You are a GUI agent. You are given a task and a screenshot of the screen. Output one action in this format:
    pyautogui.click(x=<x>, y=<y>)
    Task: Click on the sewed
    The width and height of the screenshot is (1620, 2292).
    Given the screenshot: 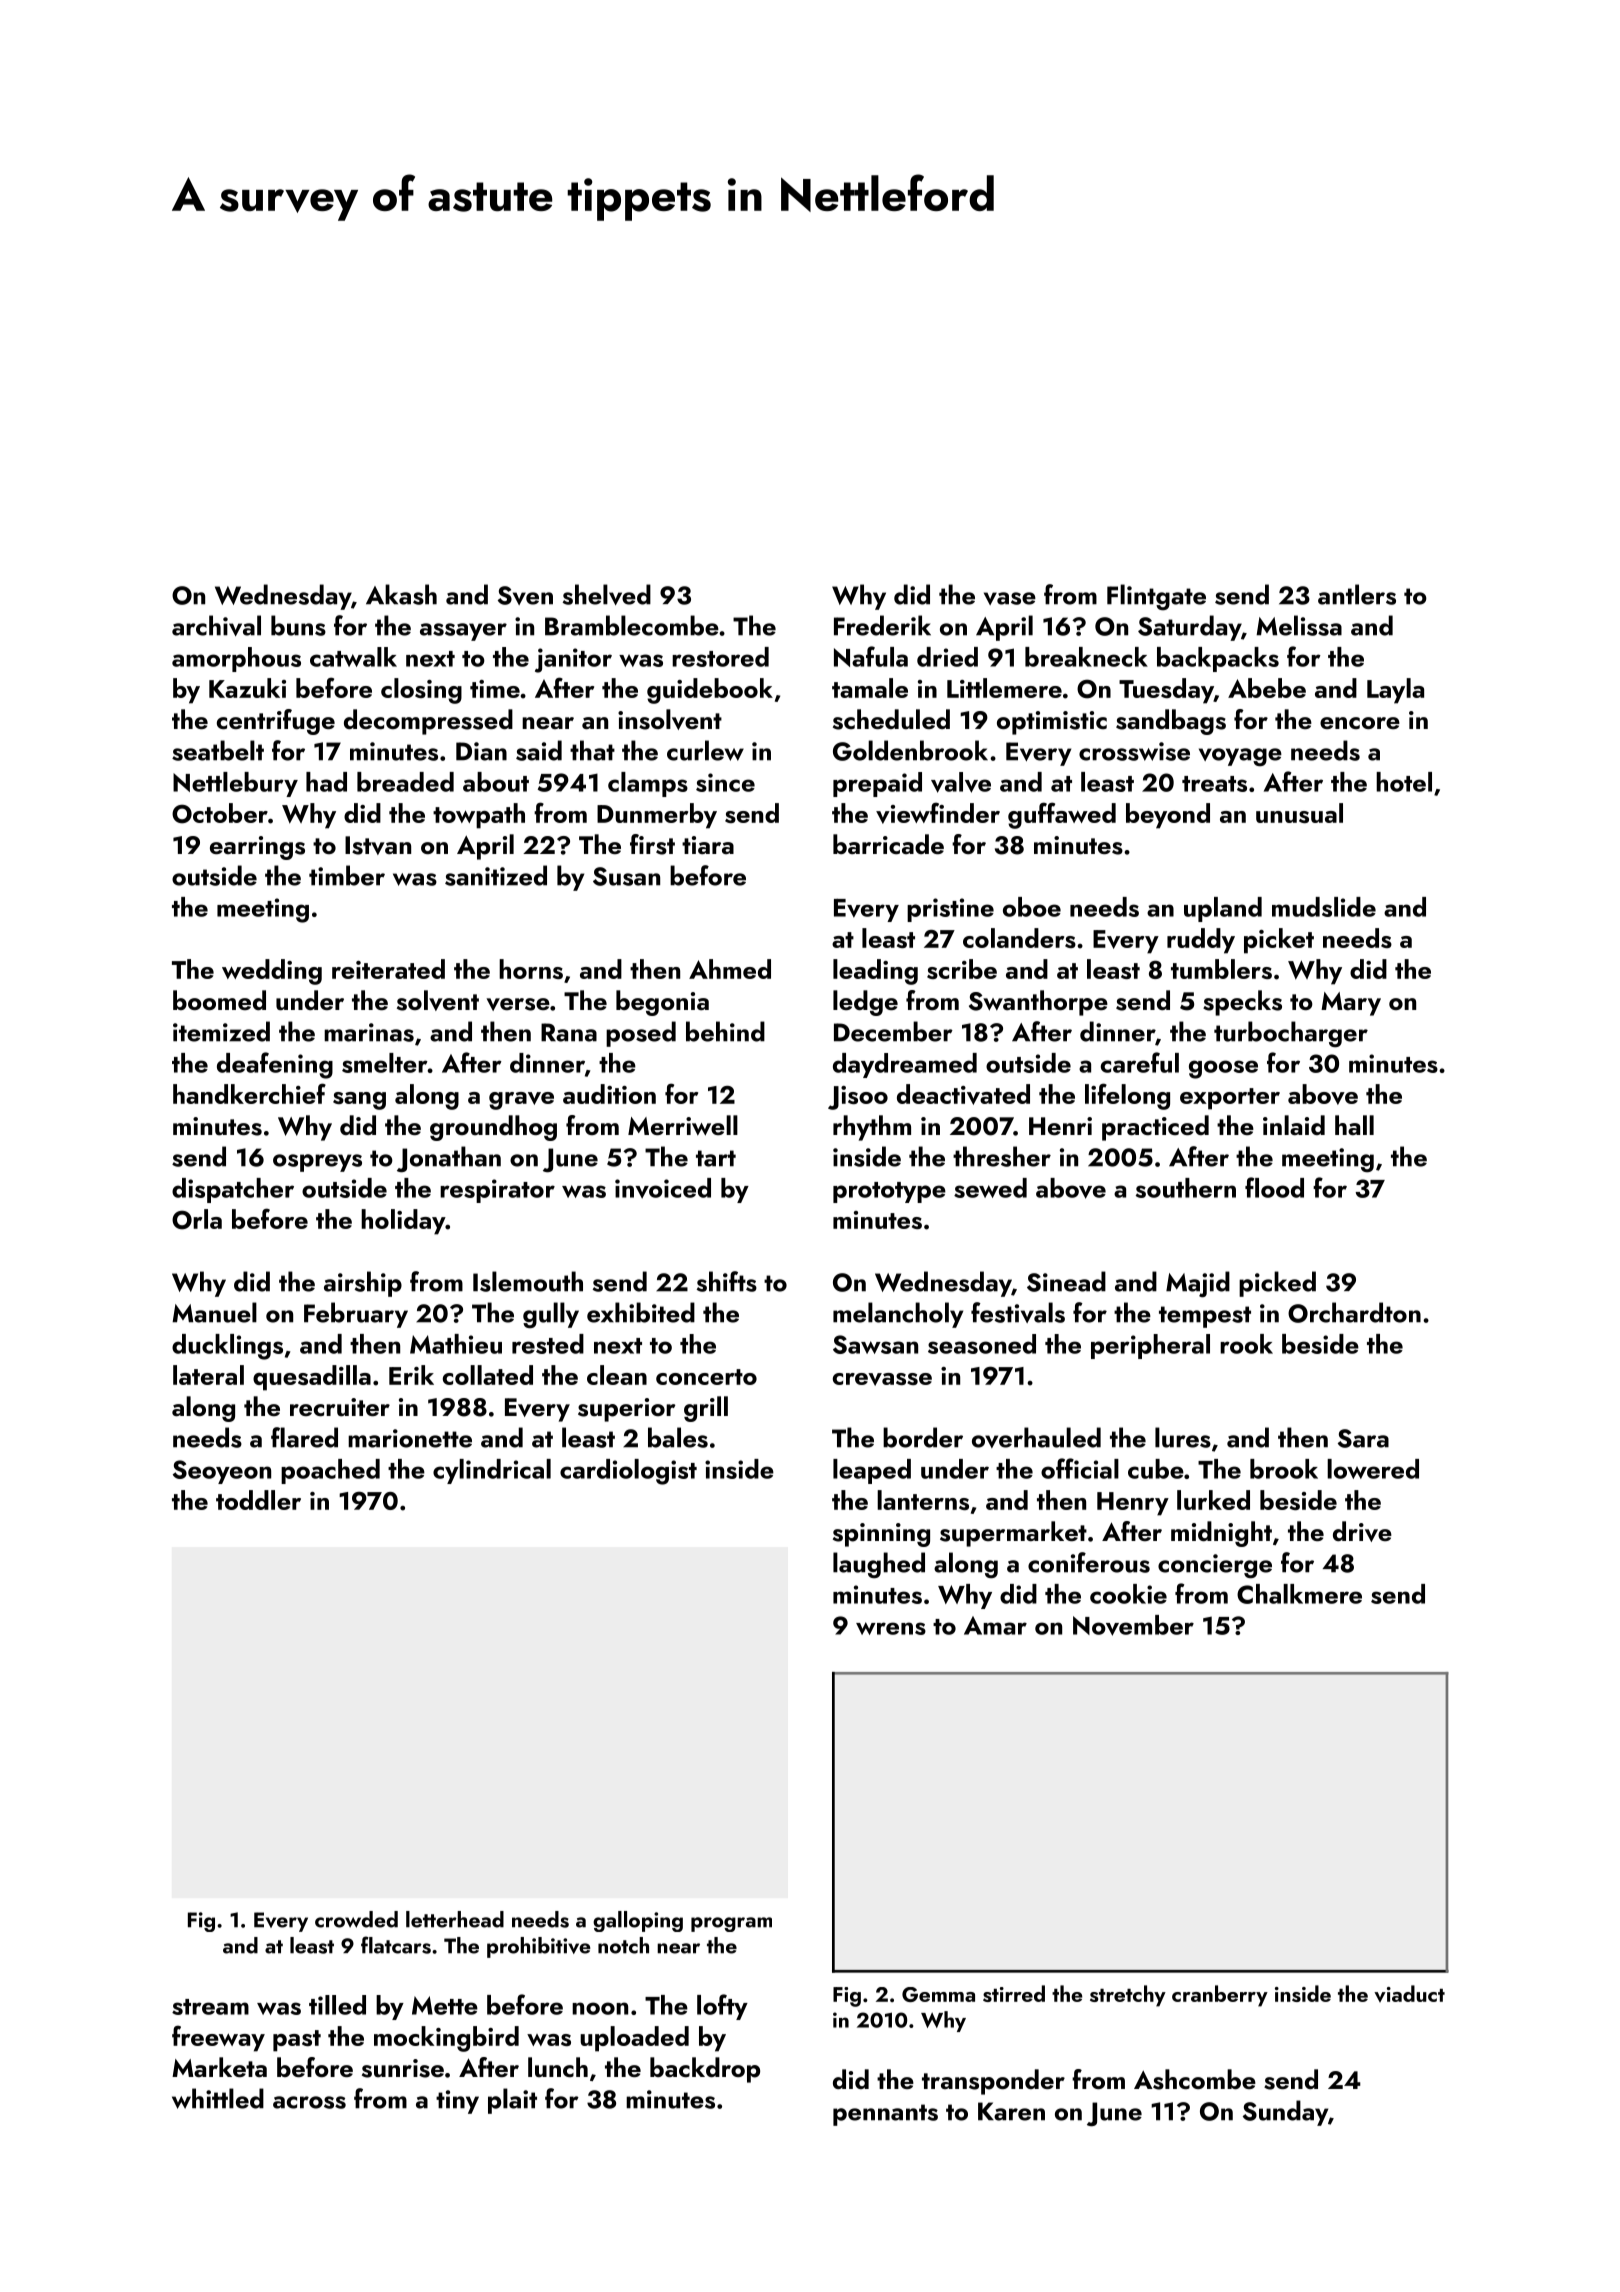 What is the action you would take?
    pyautogui.click(x=990, y=1188)
